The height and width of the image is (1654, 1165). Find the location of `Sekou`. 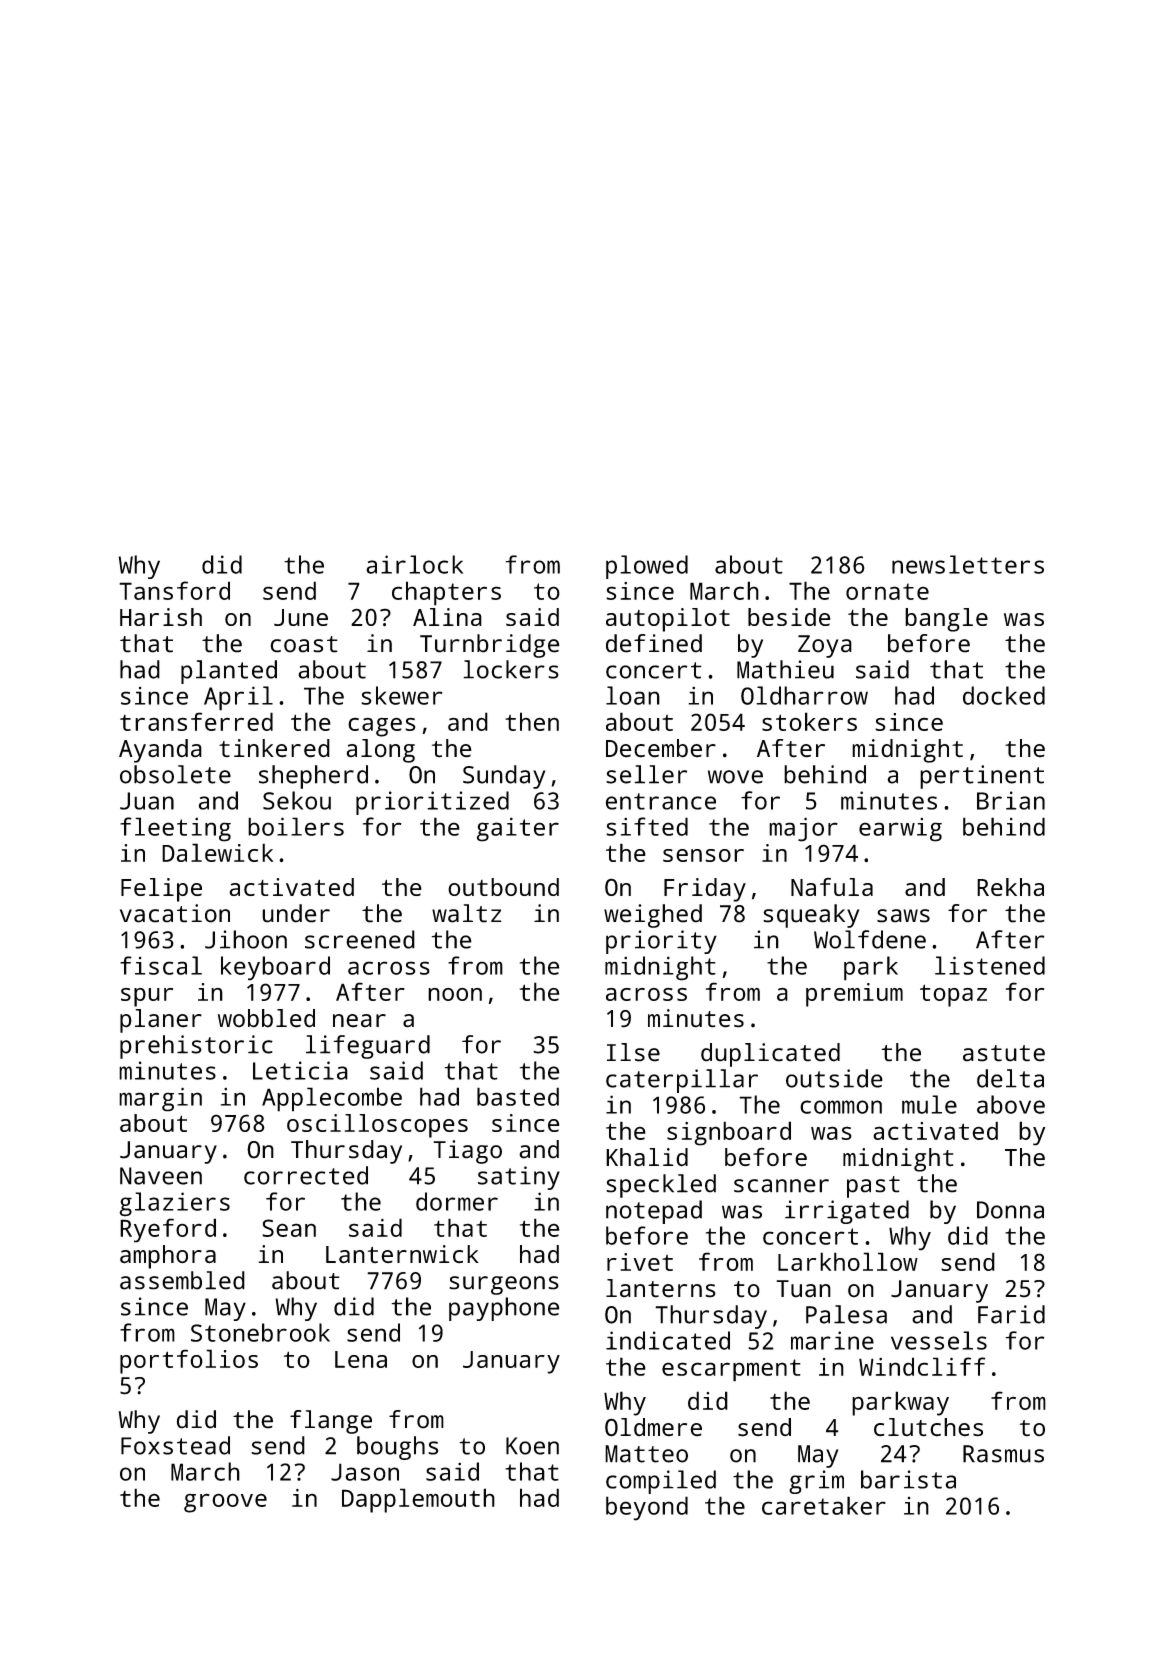

Sekou is located at coordinates (297, 800).
